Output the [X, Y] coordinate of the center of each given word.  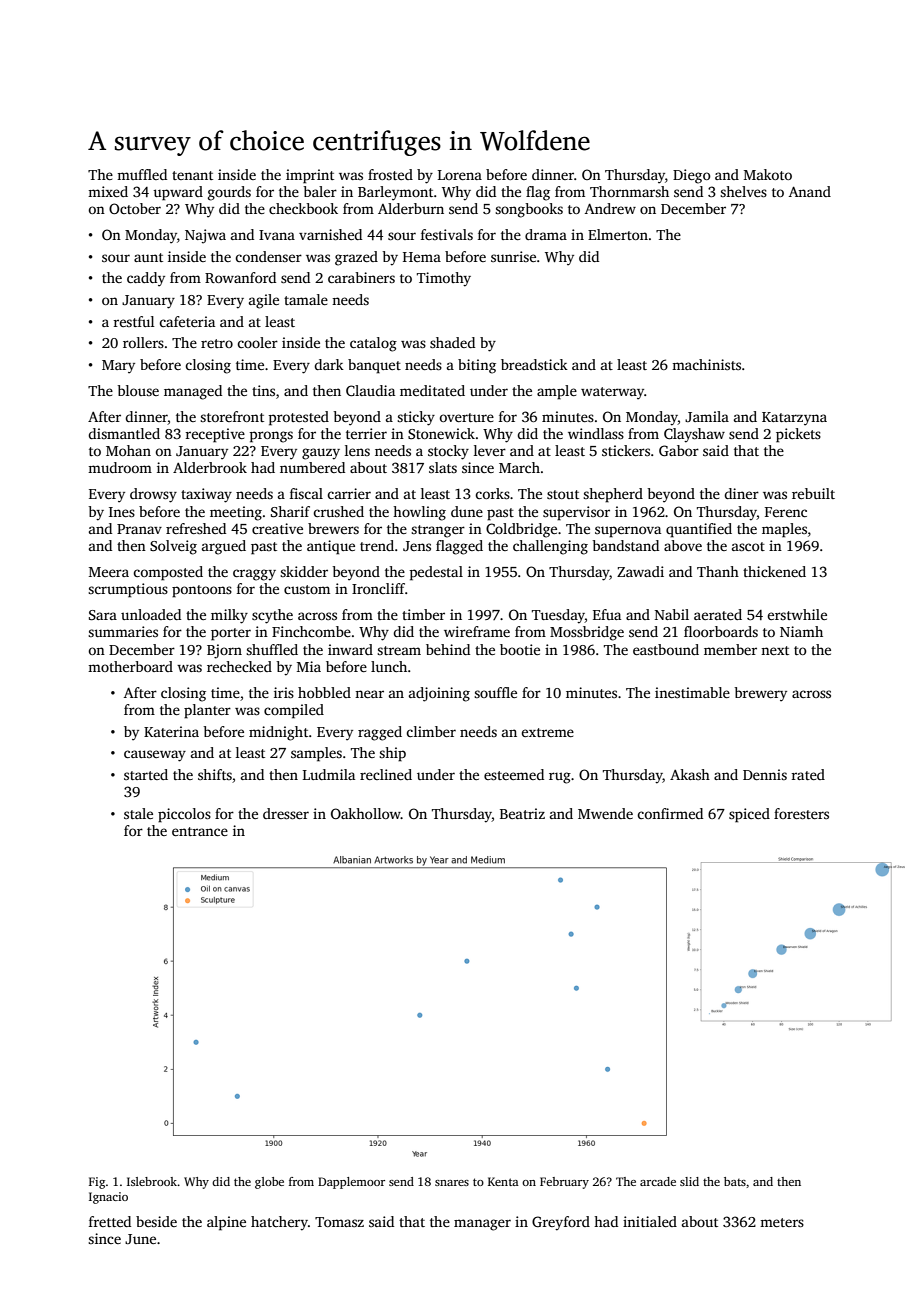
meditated [432, 390]
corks [492, 493]
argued [224, 547]
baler [320, 191]
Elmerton [618, 234]
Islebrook [152, 1181]
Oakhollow [366, 813]
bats [735, 1181]
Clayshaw [694, 435]
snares [452, 1183]
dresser [286, 813]
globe [269, 1183]
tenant [192, 175]
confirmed [670, 813]
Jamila [707, 416]
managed [193, 392]
